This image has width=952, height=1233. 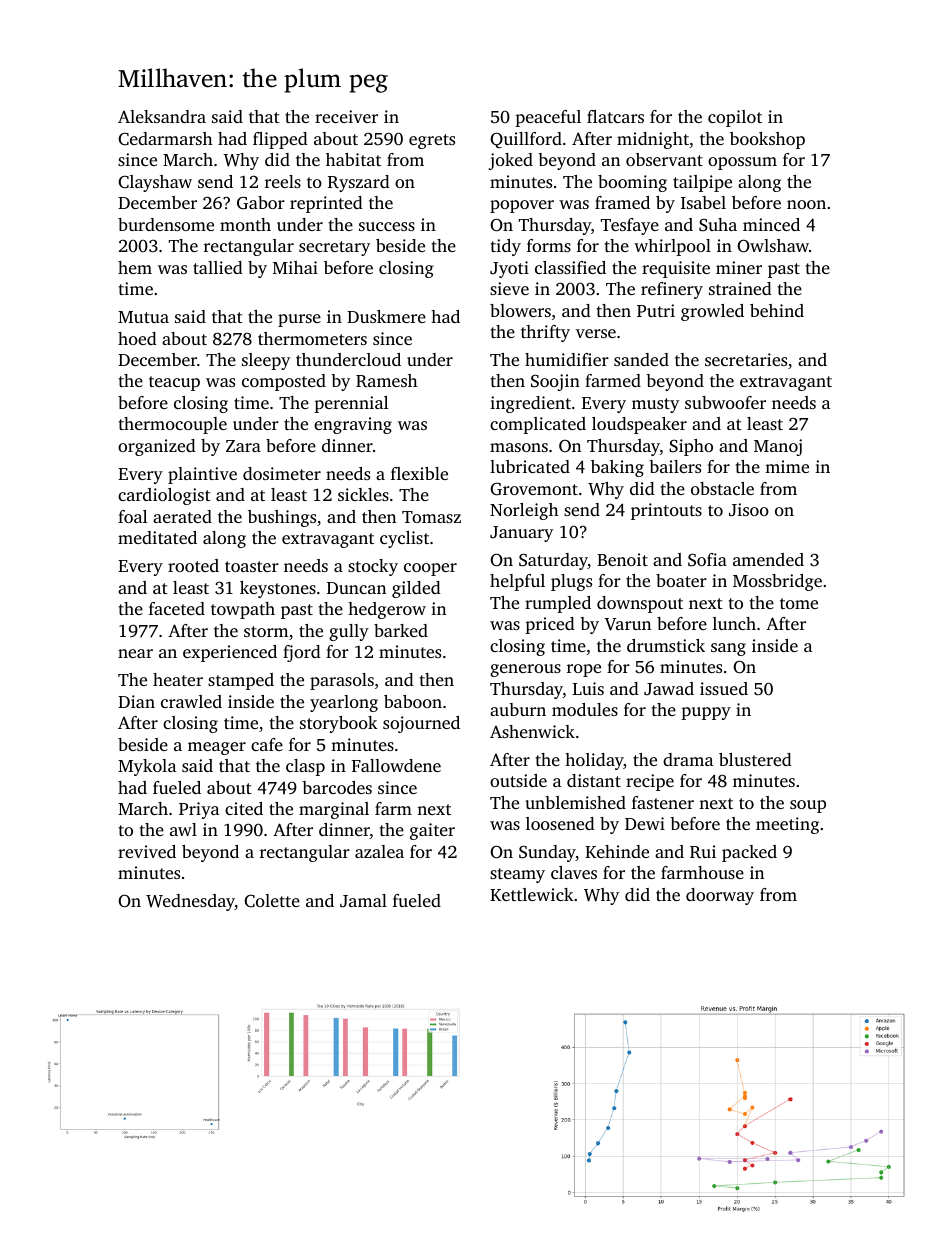 What do you see at coordinates (574, 872) in the image?
I see `claves` at bounding box center [574, 872].
